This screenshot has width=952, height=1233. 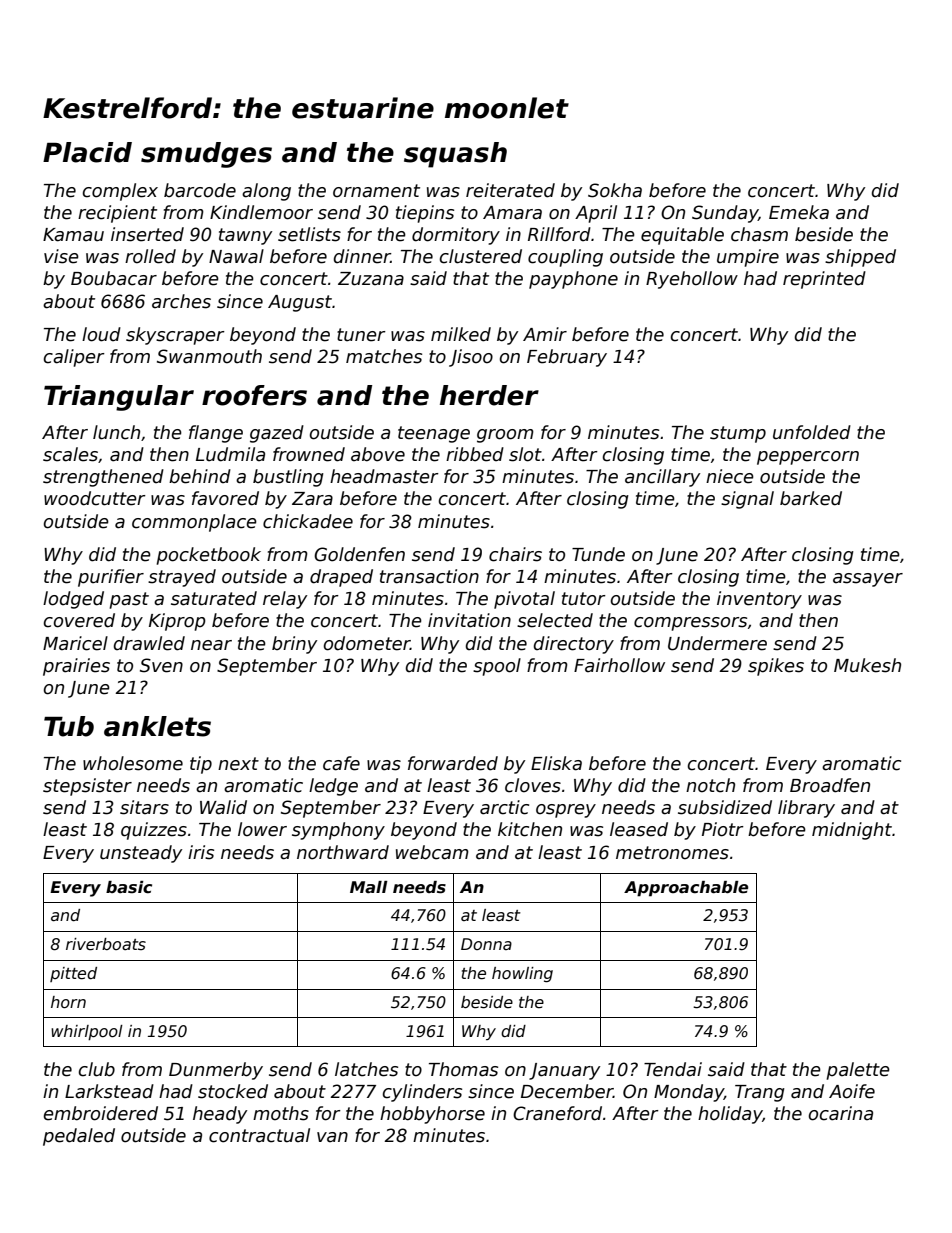 What do you see at coordinates (524, 600) in the screenshot?
I see `pivotal` at bounding box center [524, 600].
